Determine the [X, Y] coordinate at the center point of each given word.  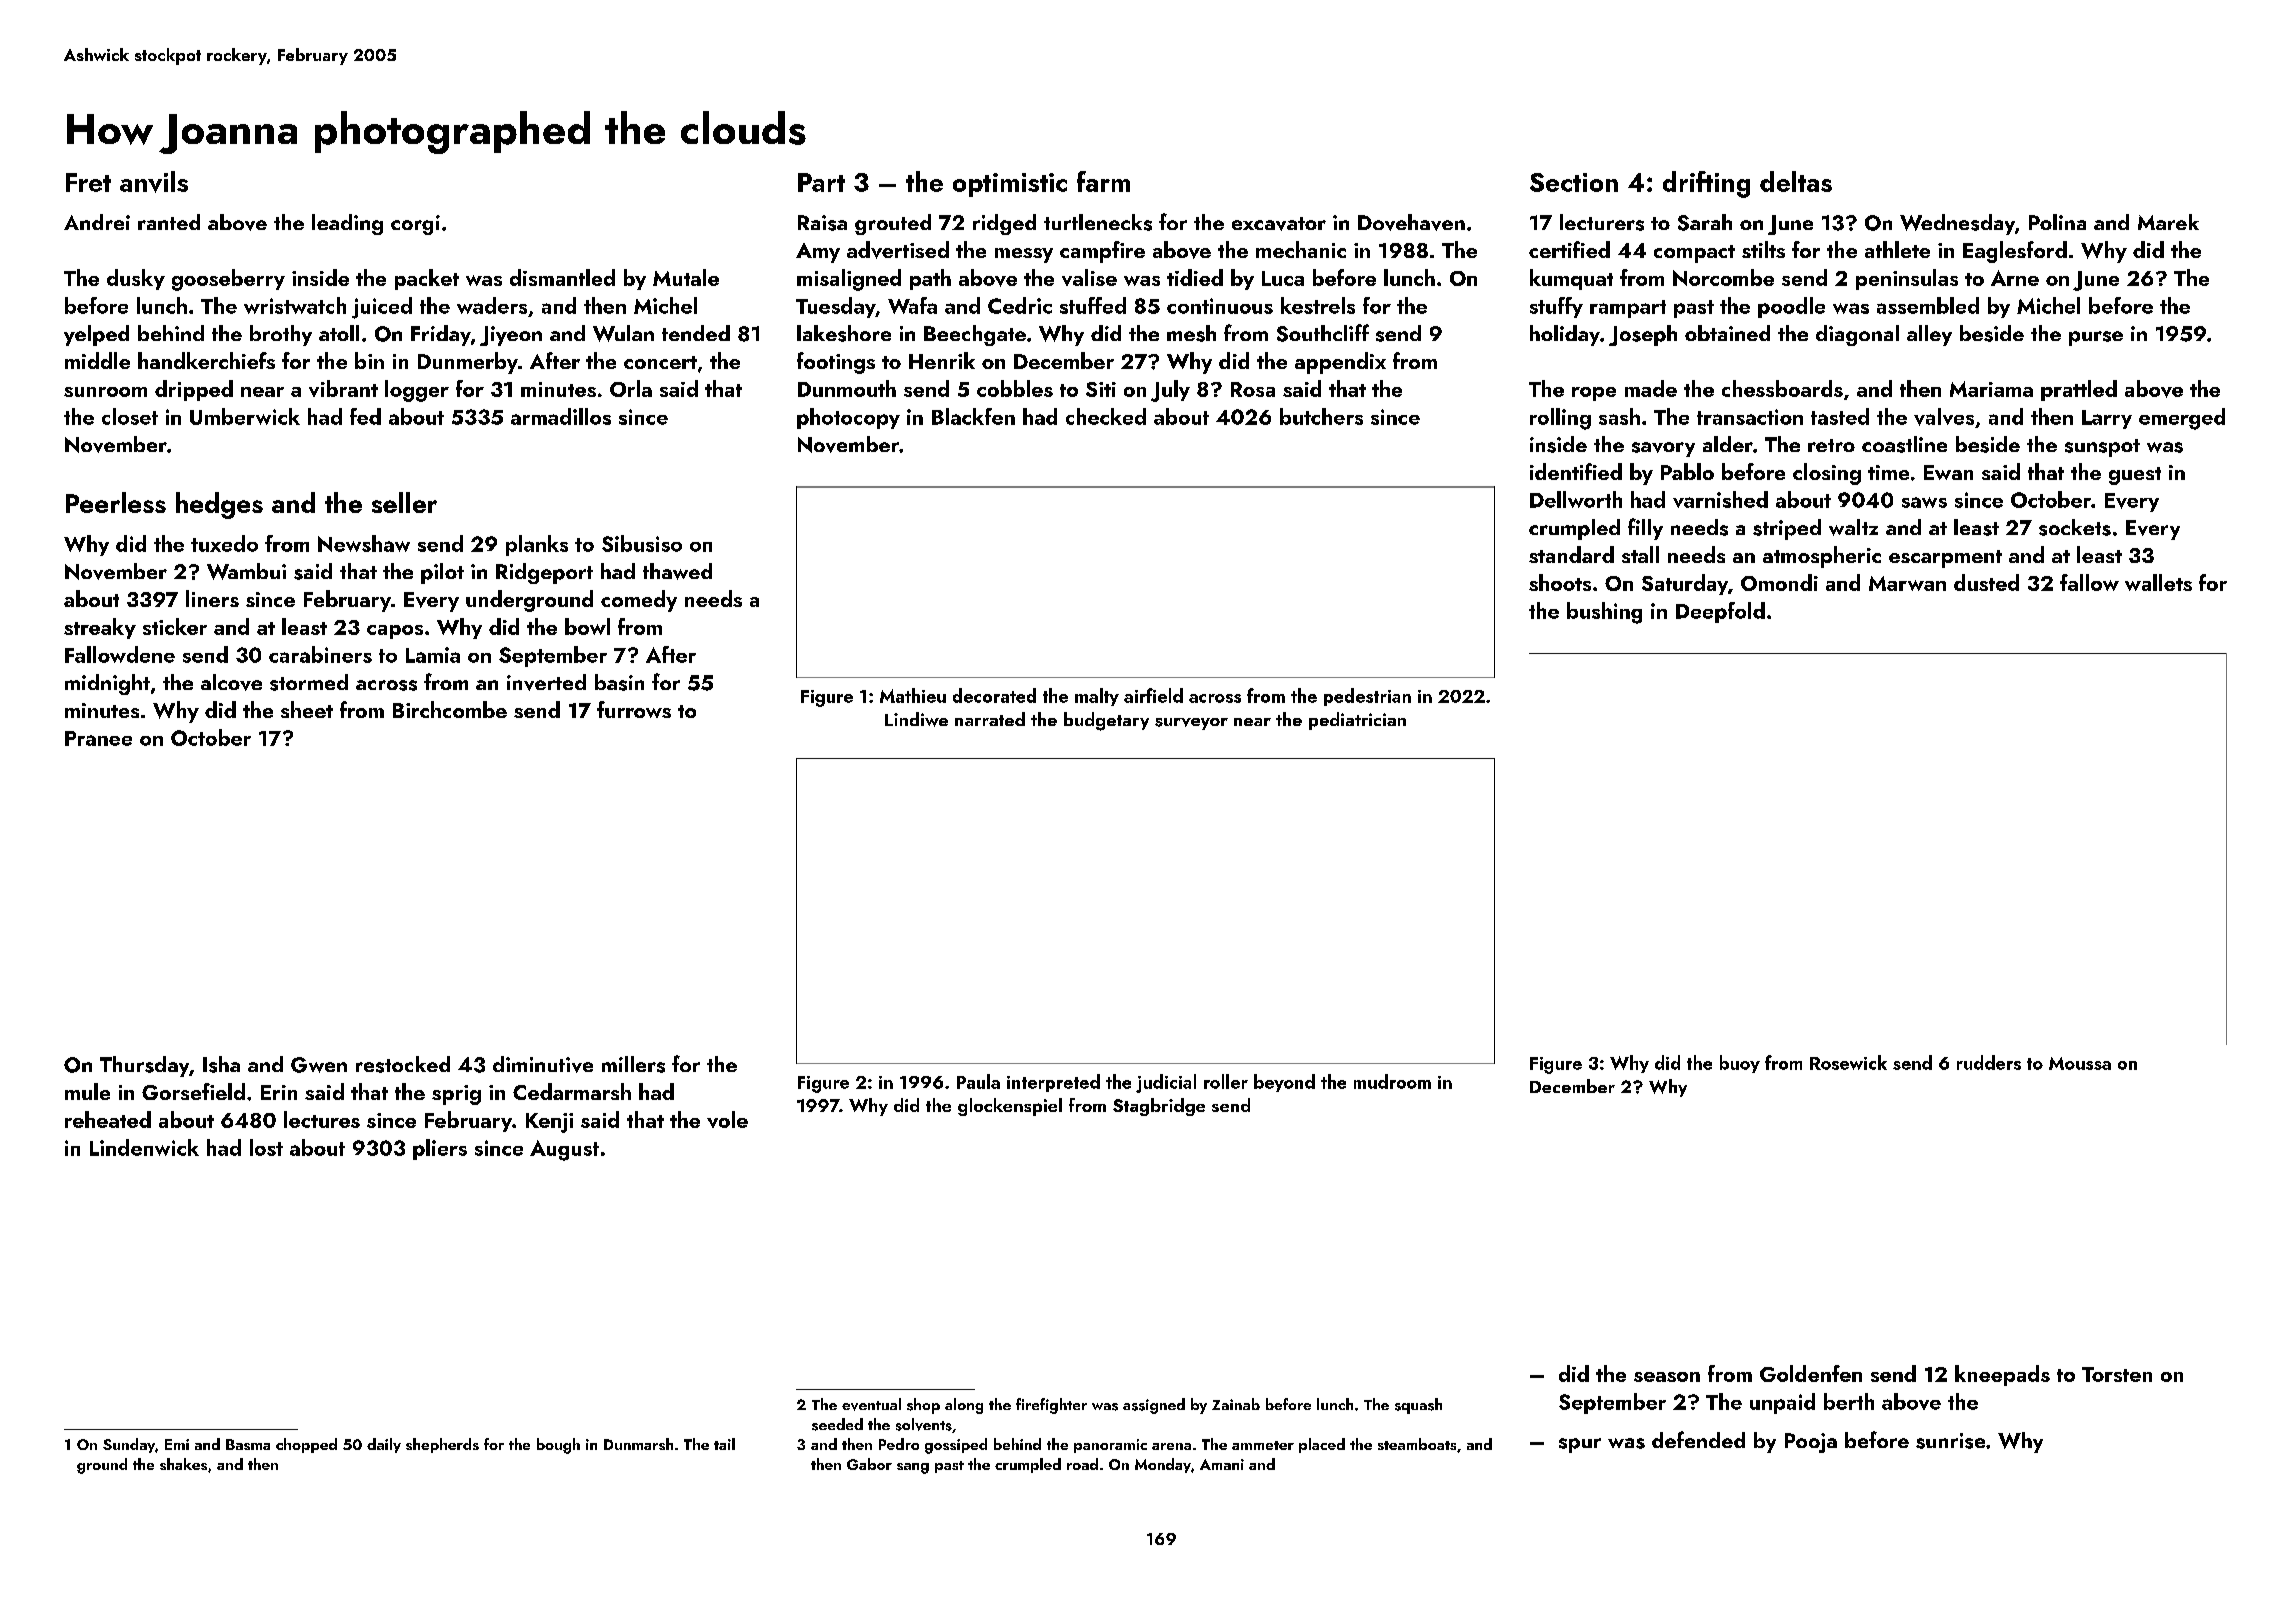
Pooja [1811, 1443]
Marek [2168, 222]
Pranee [98, 738]
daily [384, 1445]
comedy [639, 601]
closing [1827, 474]
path [930, 279]
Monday [1163, 1465]
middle [97, 360]
